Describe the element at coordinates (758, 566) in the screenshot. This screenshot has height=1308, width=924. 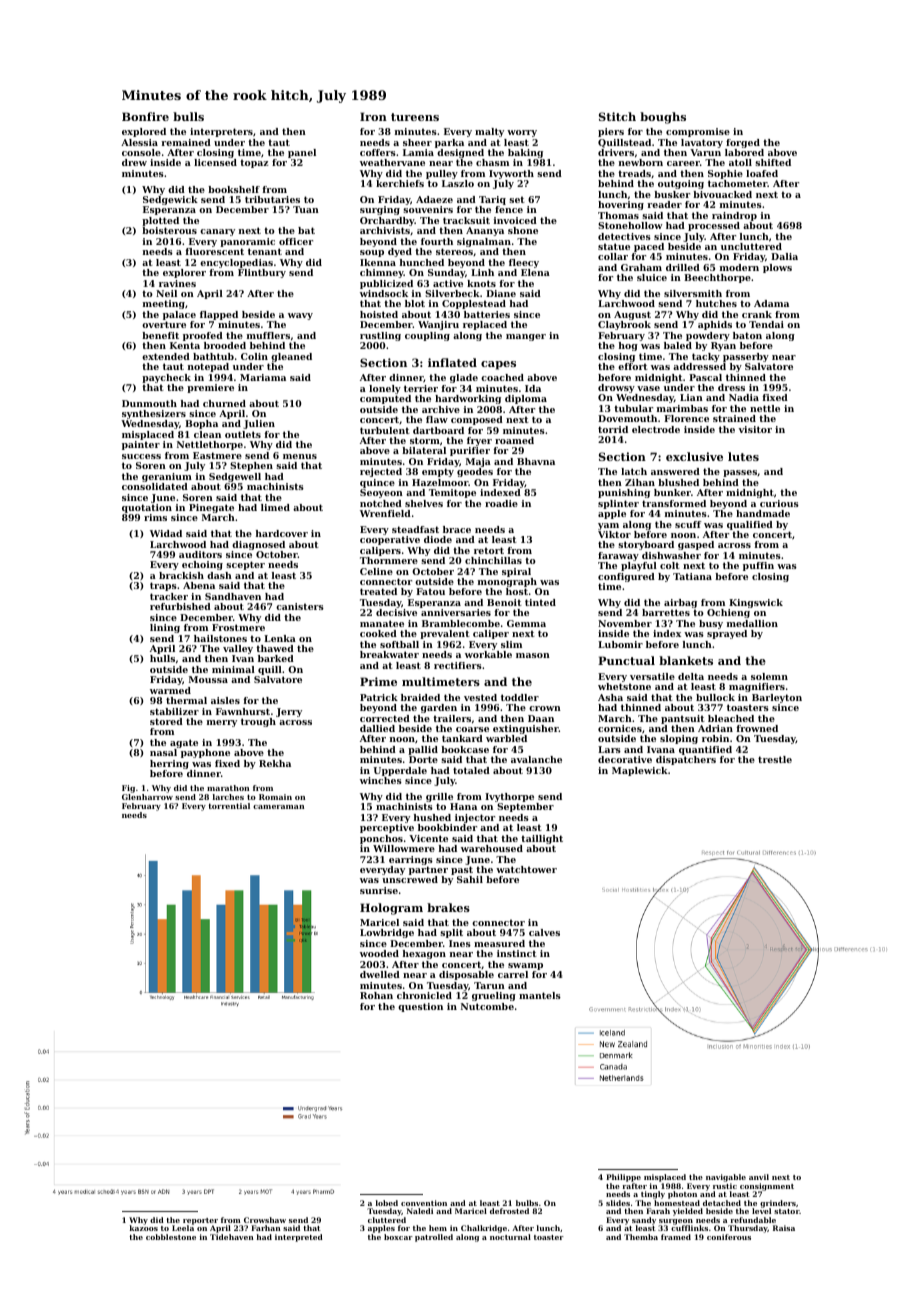
I see `puffin` at that location.
